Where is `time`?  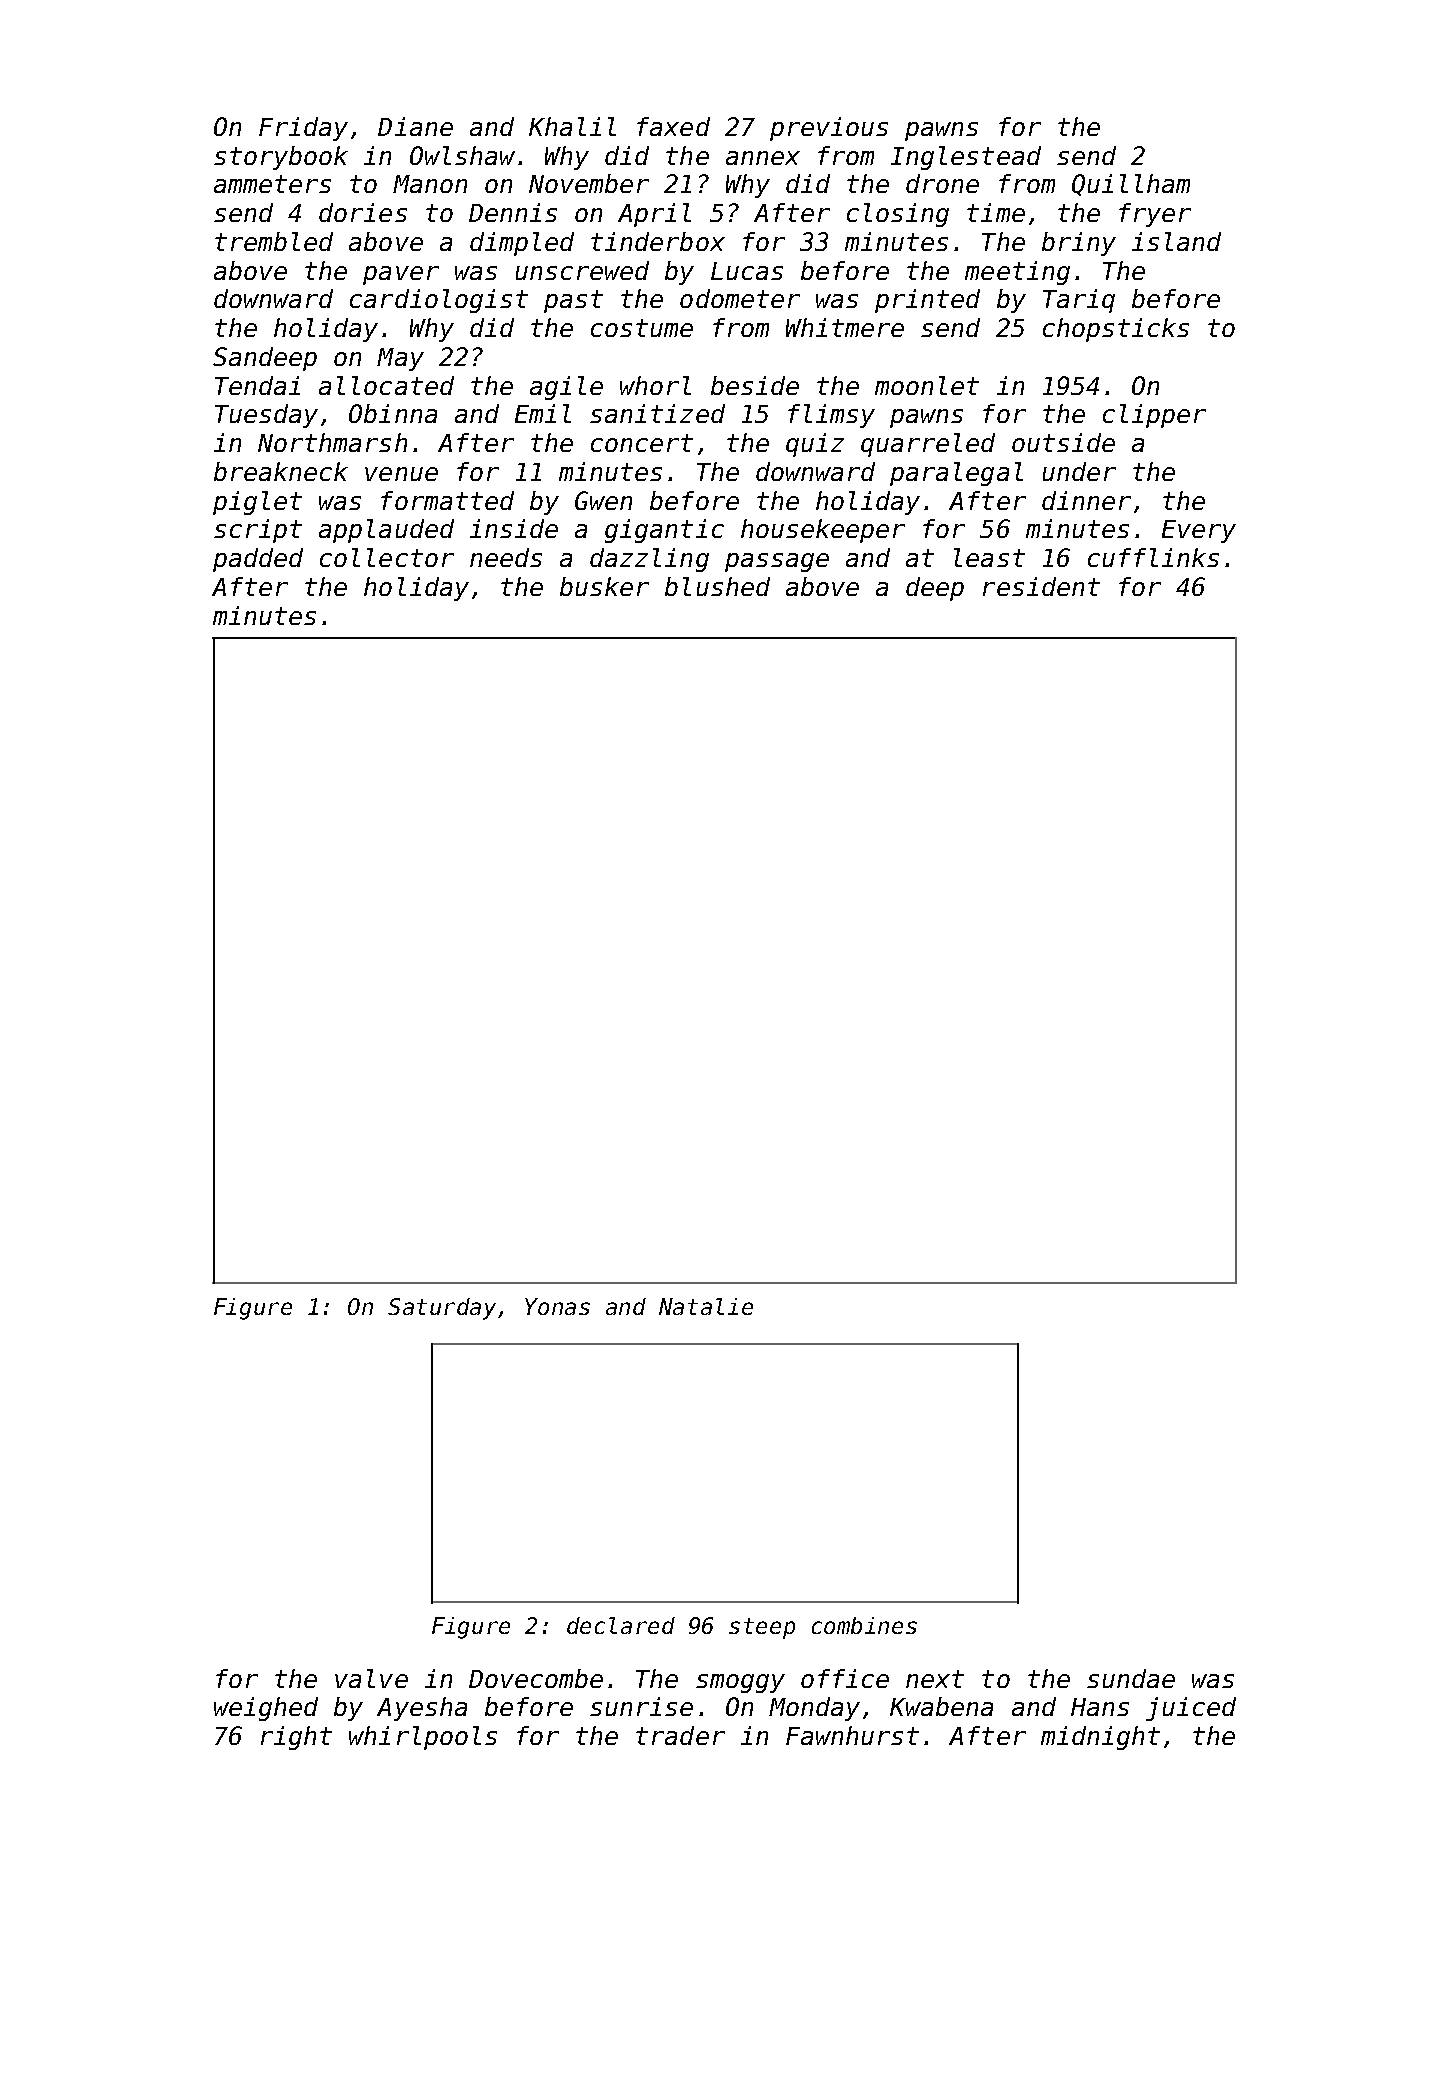 time is located at coordinates (996, 212).
